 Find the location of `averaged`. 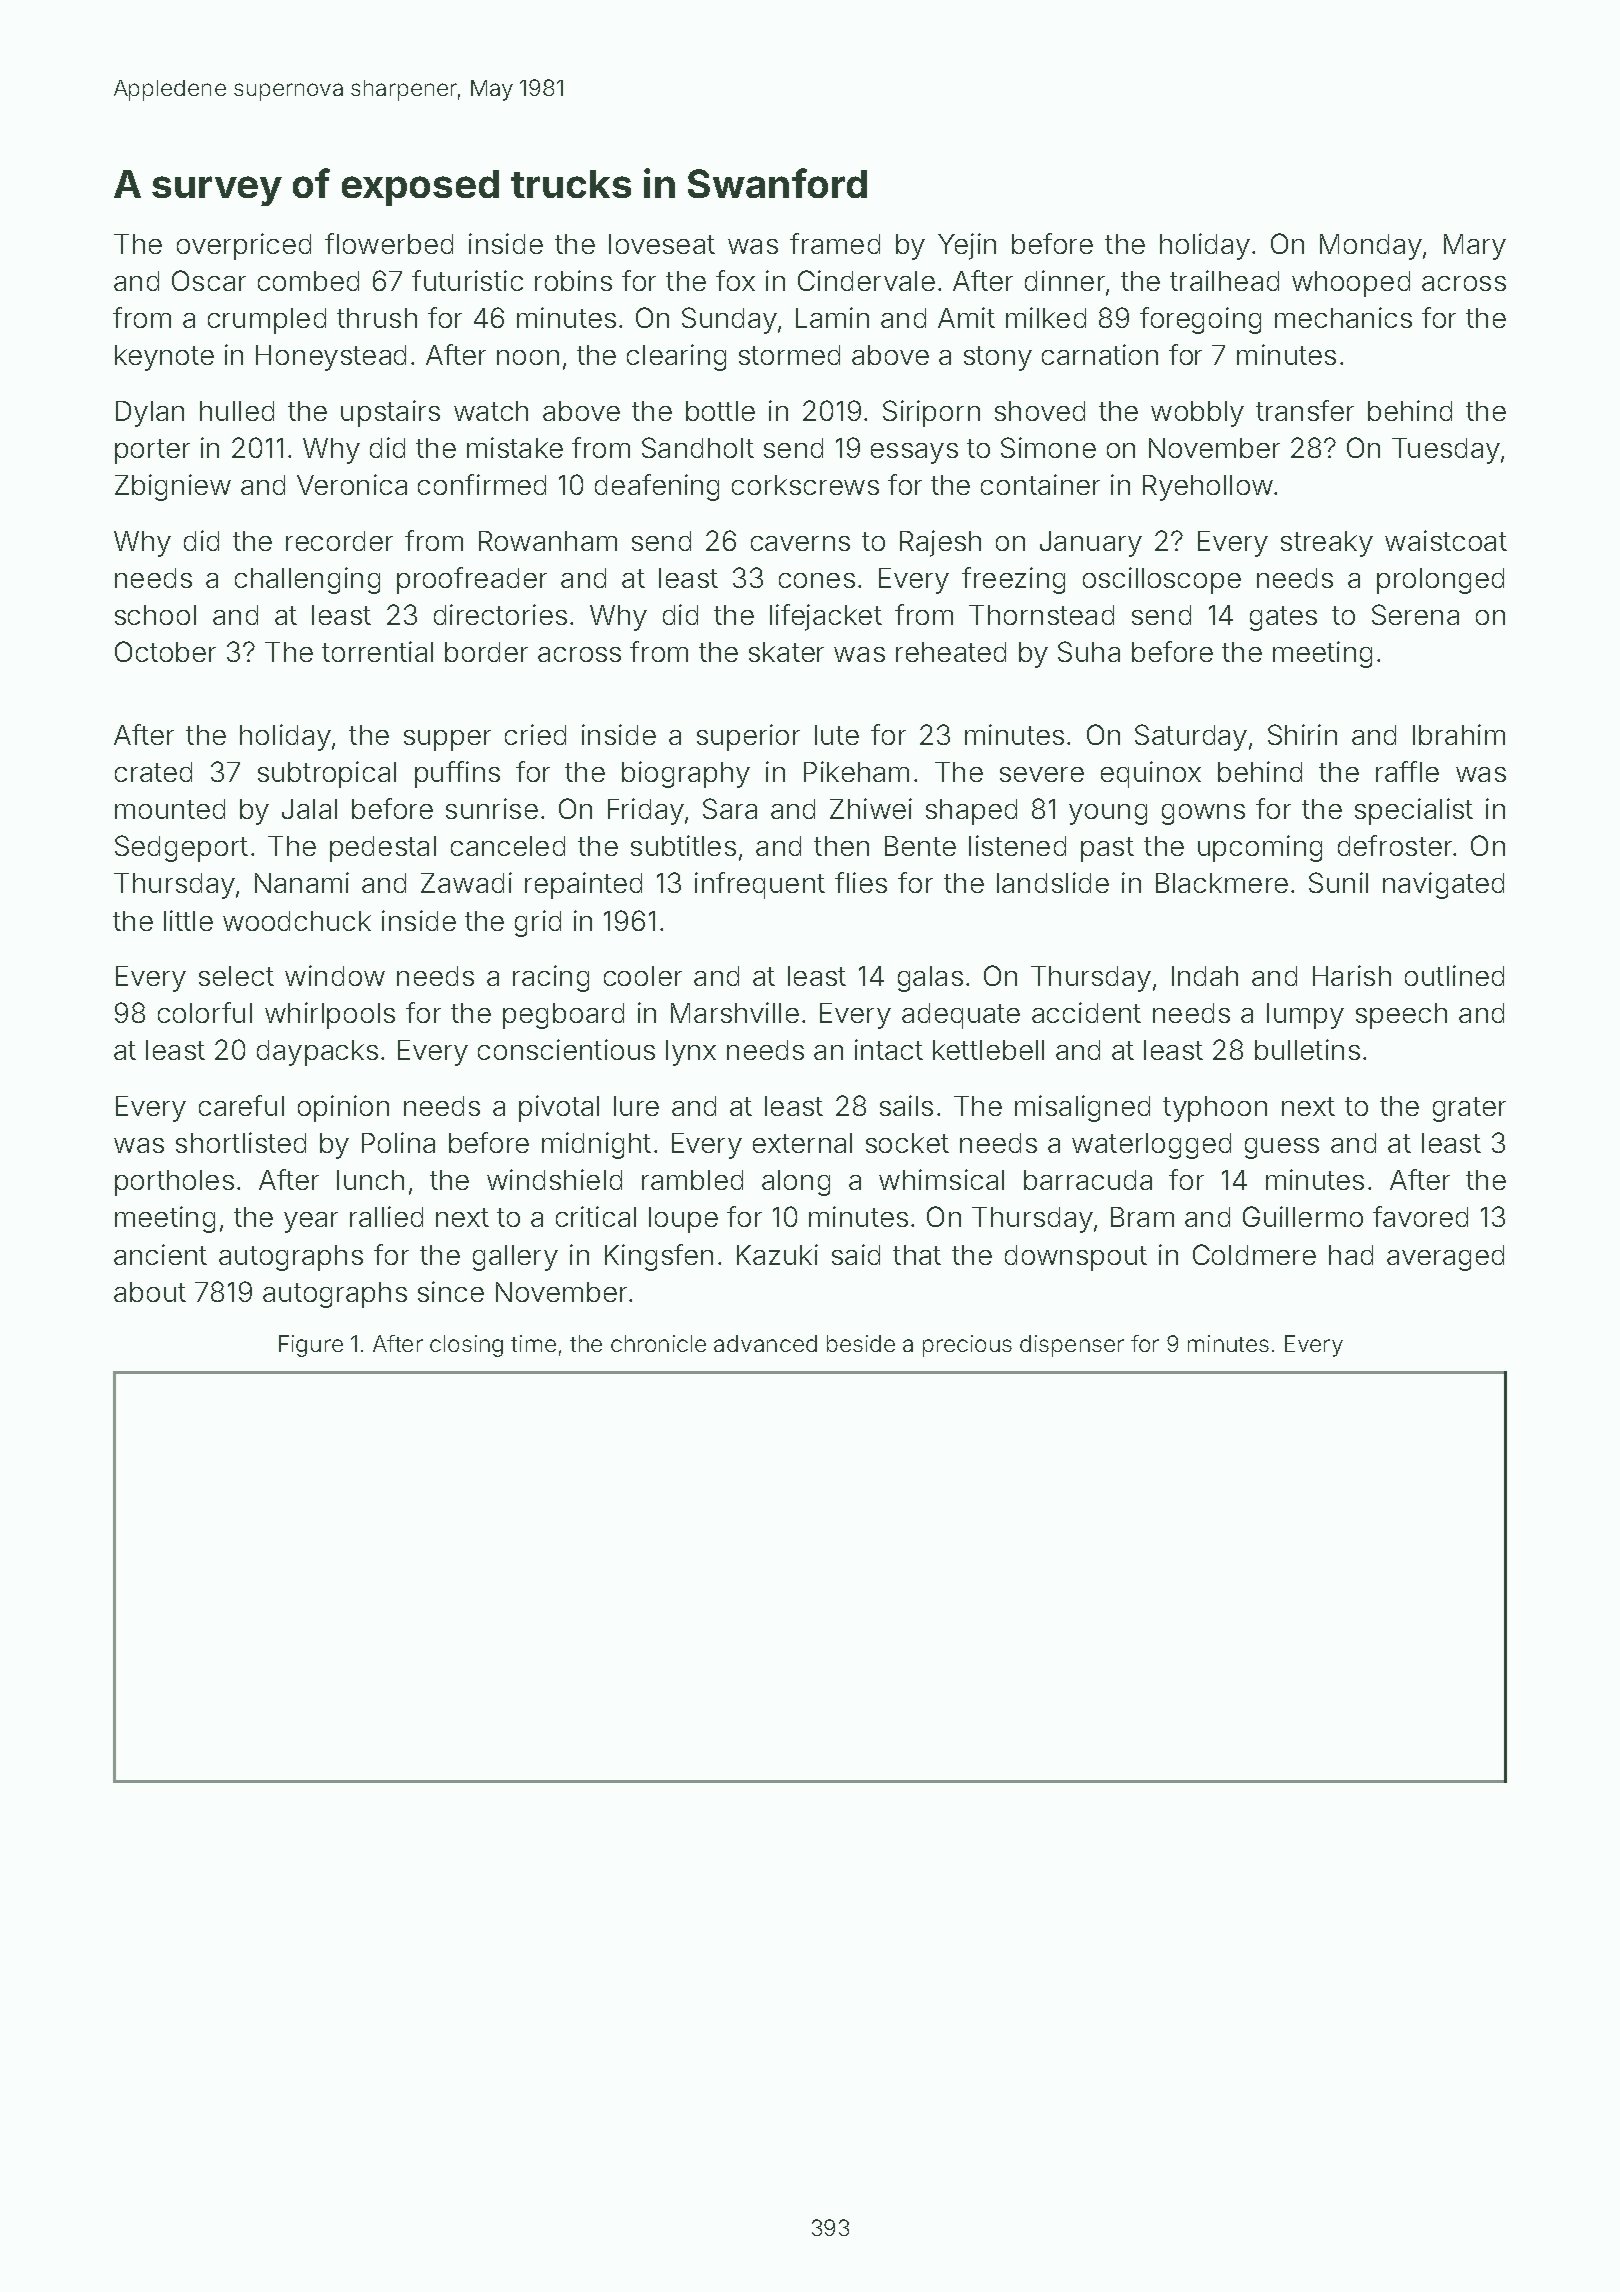

averaged is located at coordinates (1445, 1258).
